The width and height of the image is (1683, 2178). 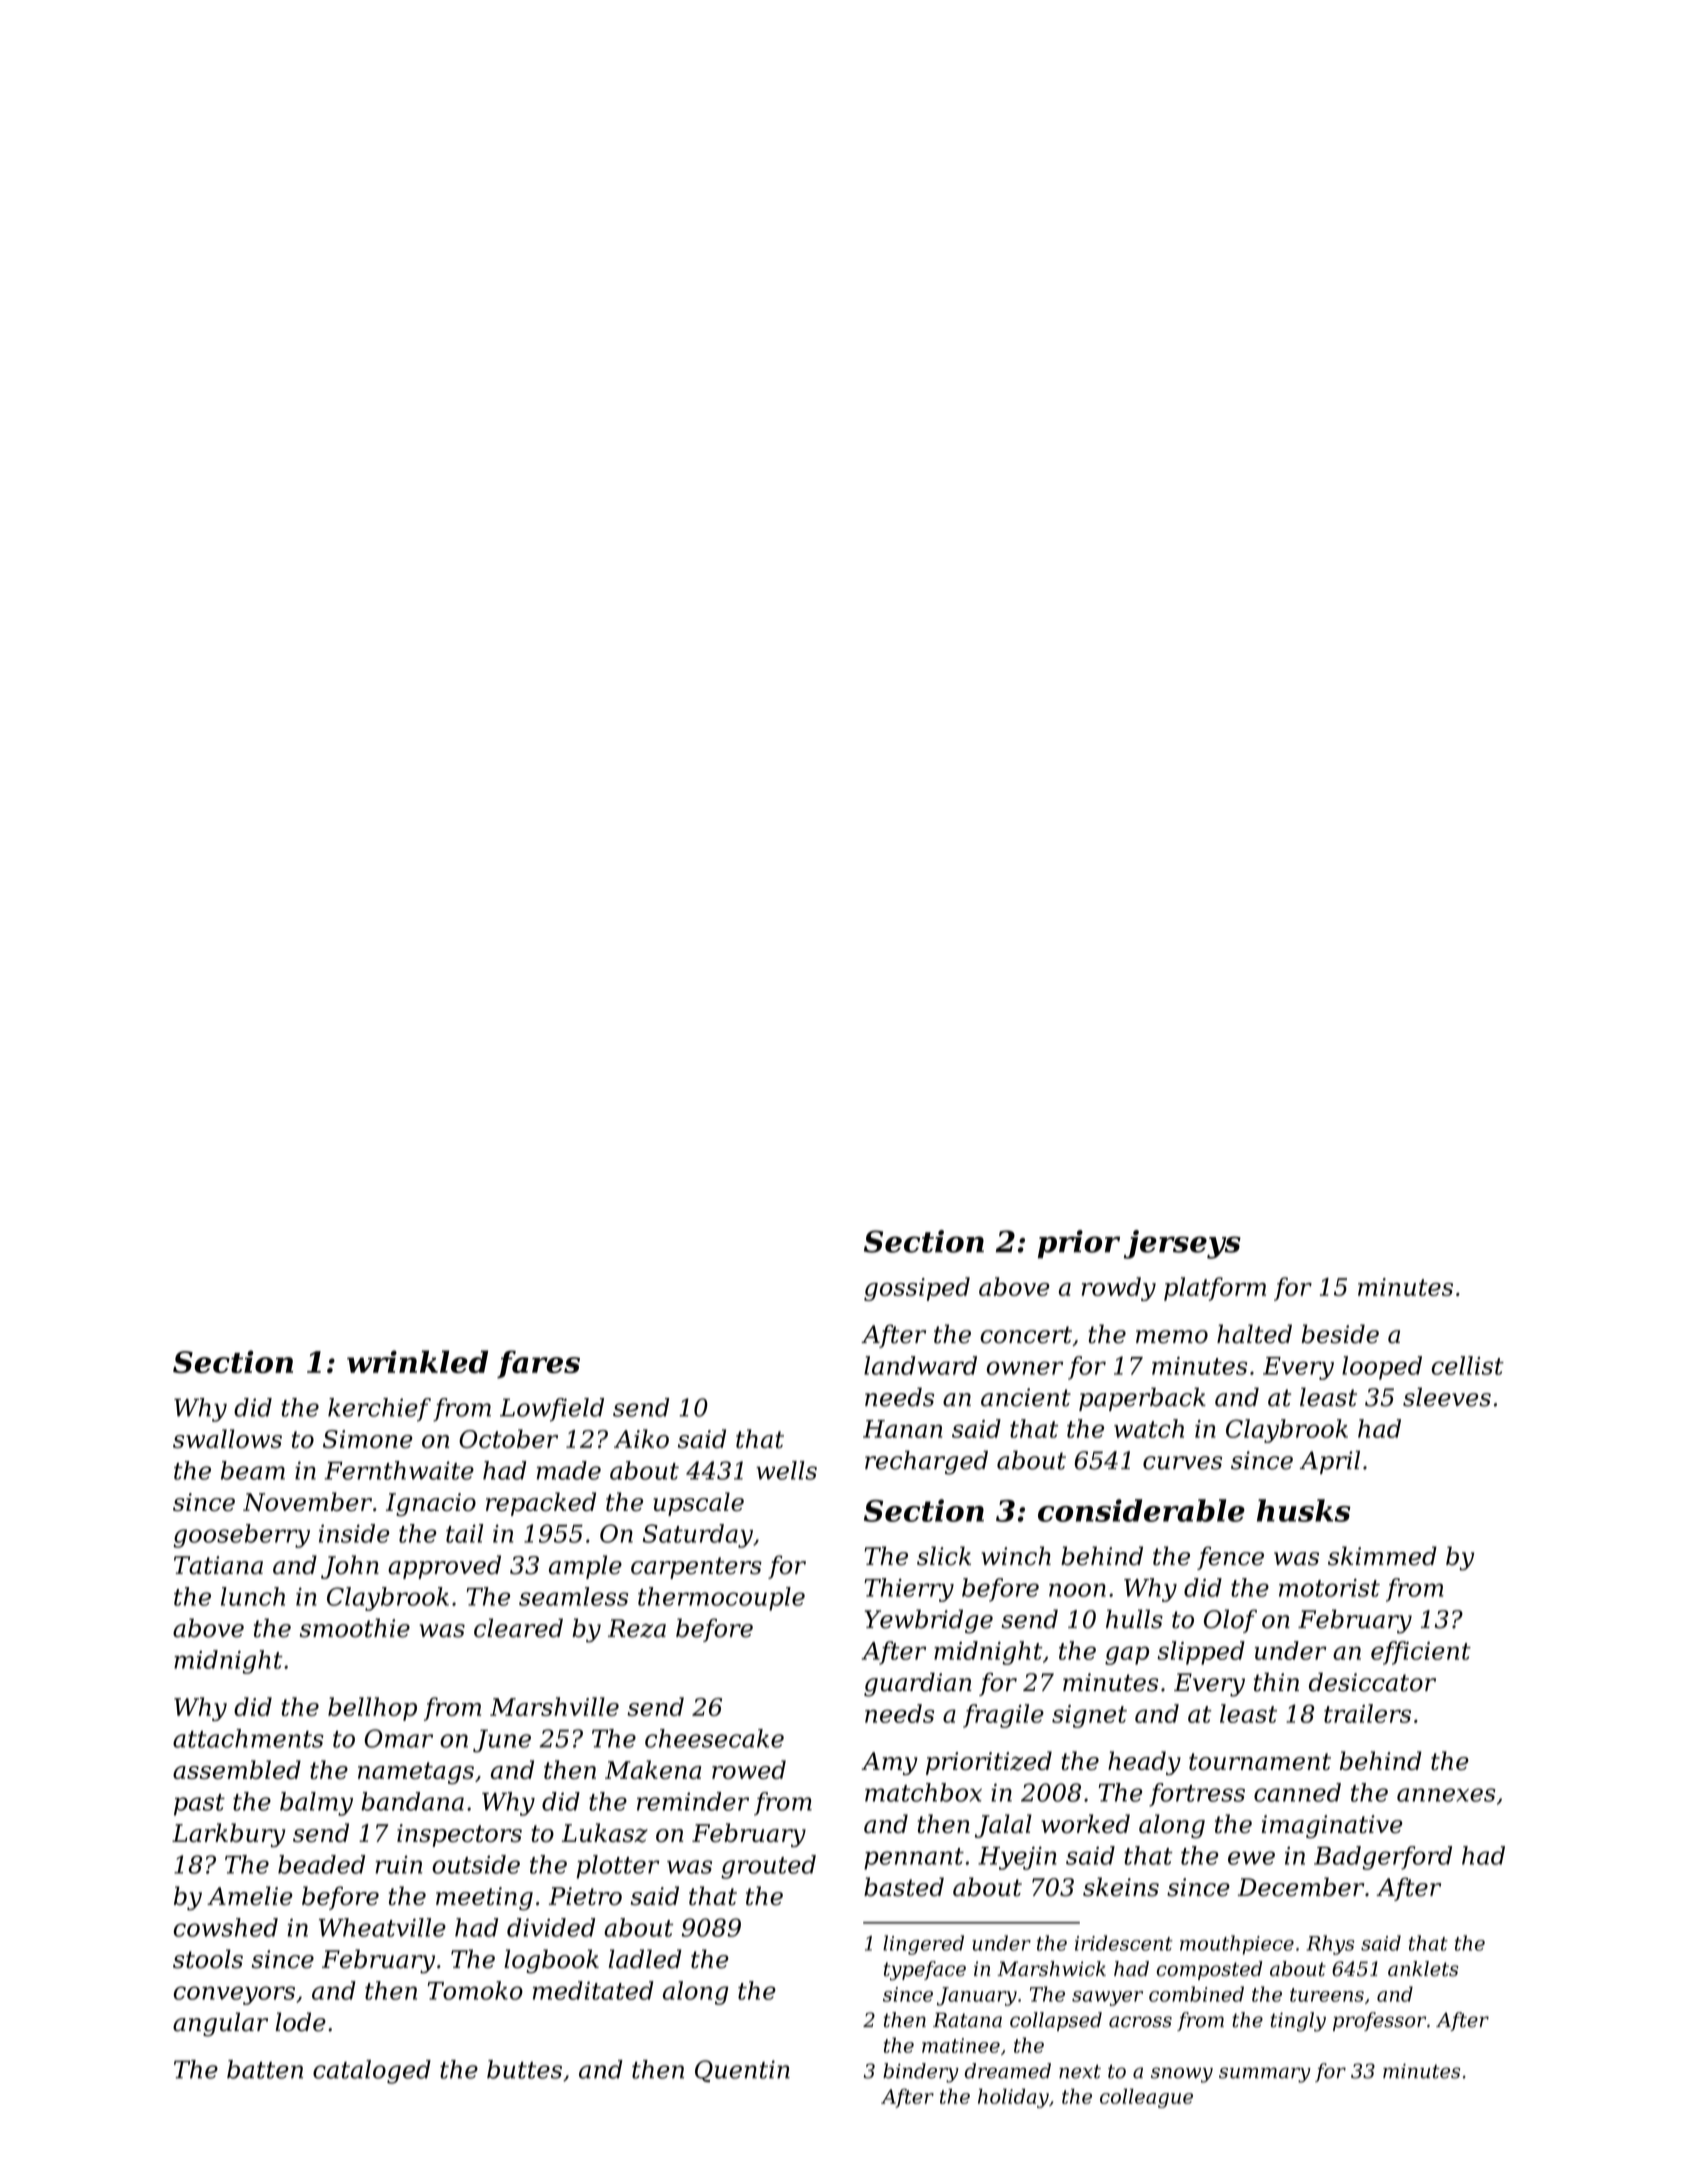 I want to click on Lowfield, so click(x=552, y=1410).
